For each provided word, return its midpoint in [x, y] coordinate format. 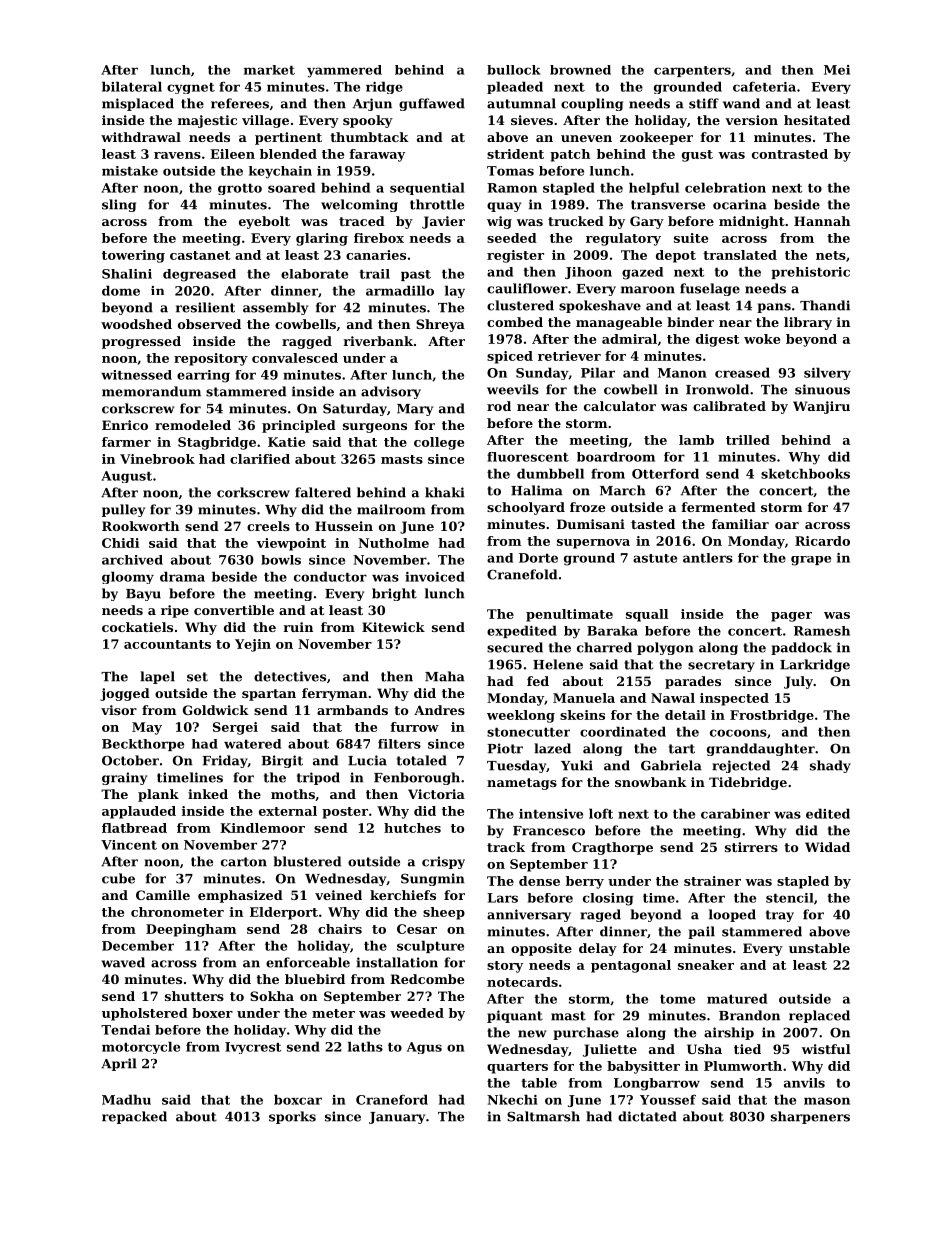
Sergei [235, 728]
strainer [712, 881]
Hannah [822, 221]
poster [345, 813]
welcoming [359, 205]
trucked [576, 221]
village [265, 121]
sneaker [706, 965]
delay [598, 949]
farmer [126, 442]
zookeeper [656, 138]
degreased [199, 275]
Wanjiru [821, 407]
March [623, 490]
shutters [194, 996]
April [119, 1064]
